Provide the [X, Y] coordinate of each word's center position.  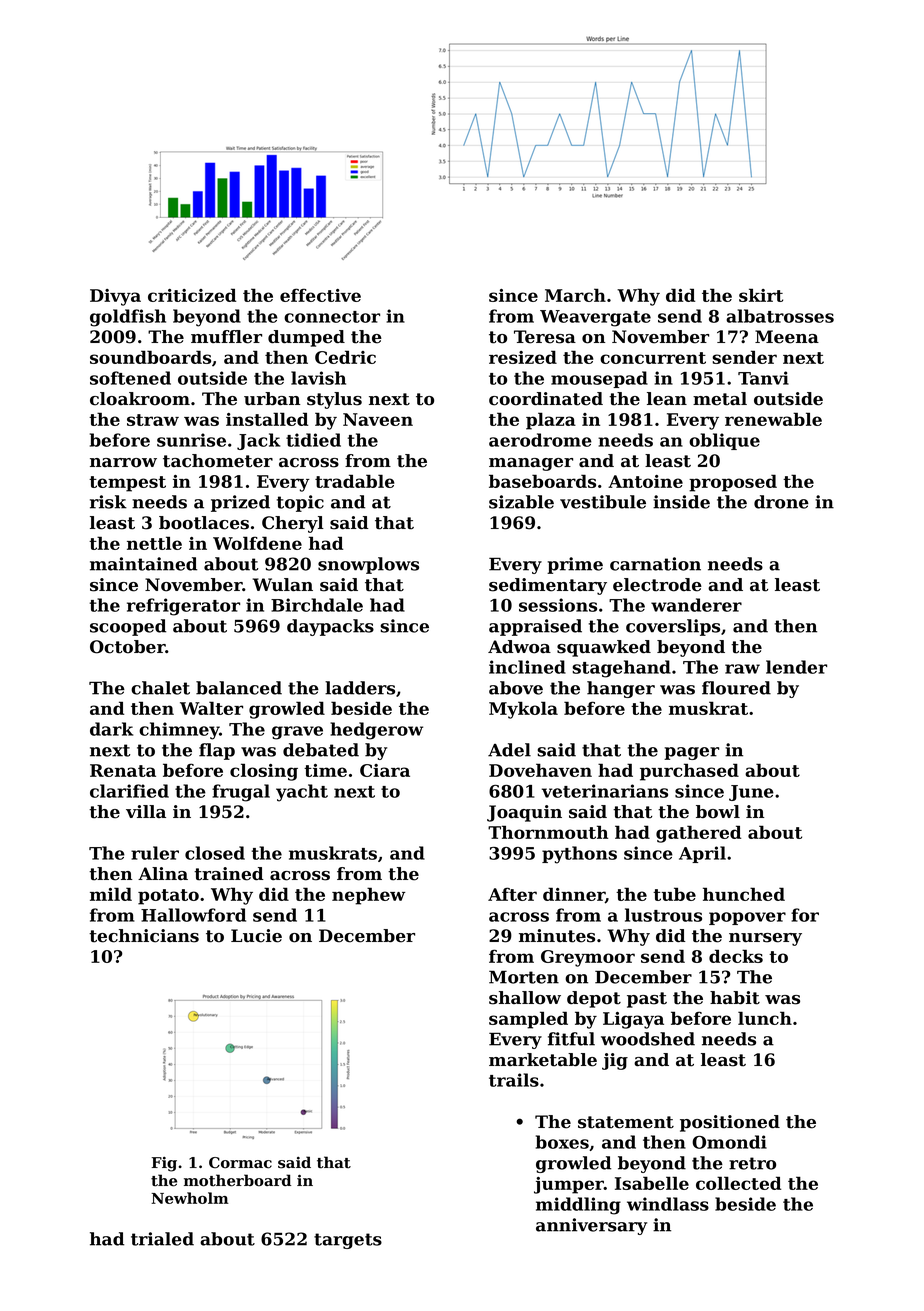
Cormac [240, 1163]
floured [736, 688]
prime [575, 565]
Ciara [385, 770]
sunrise [191, 440]
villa [146, 811]
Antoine [645, 481]
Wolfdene [257, 543]
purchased [689, 772]
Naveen [378, 419]
